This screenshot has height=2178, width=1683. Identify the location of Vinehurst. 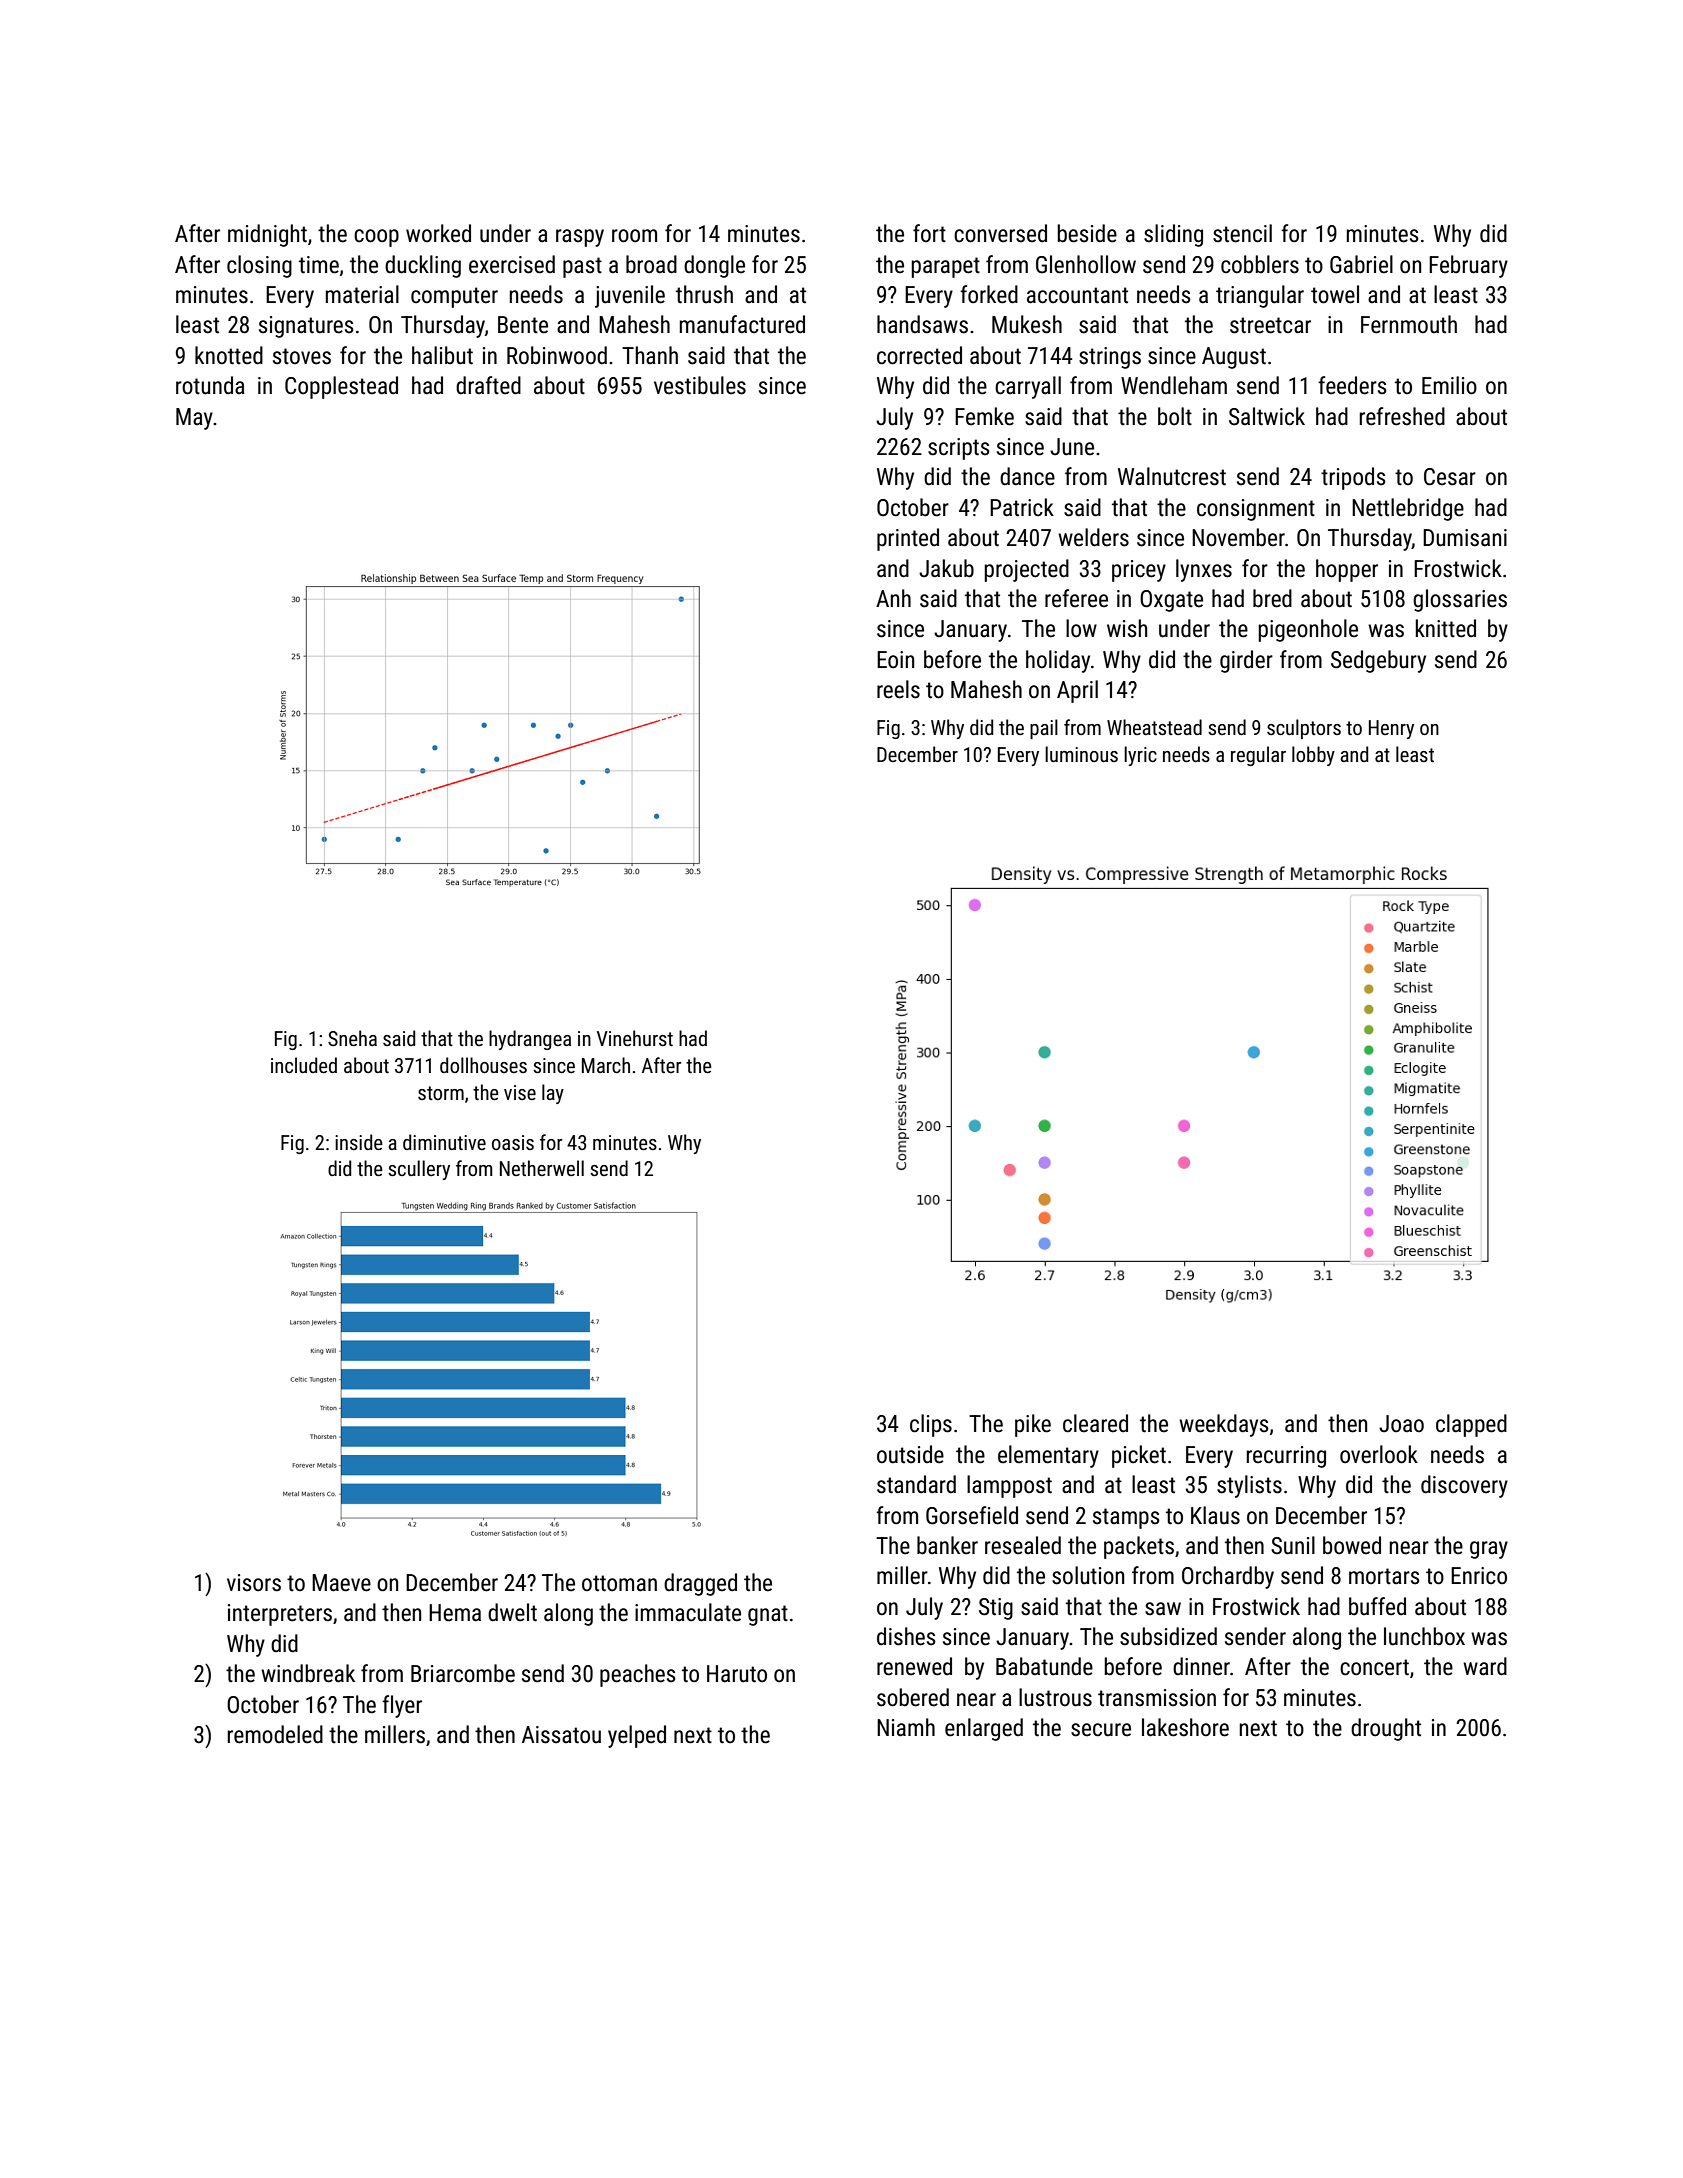
(635, 1038).
